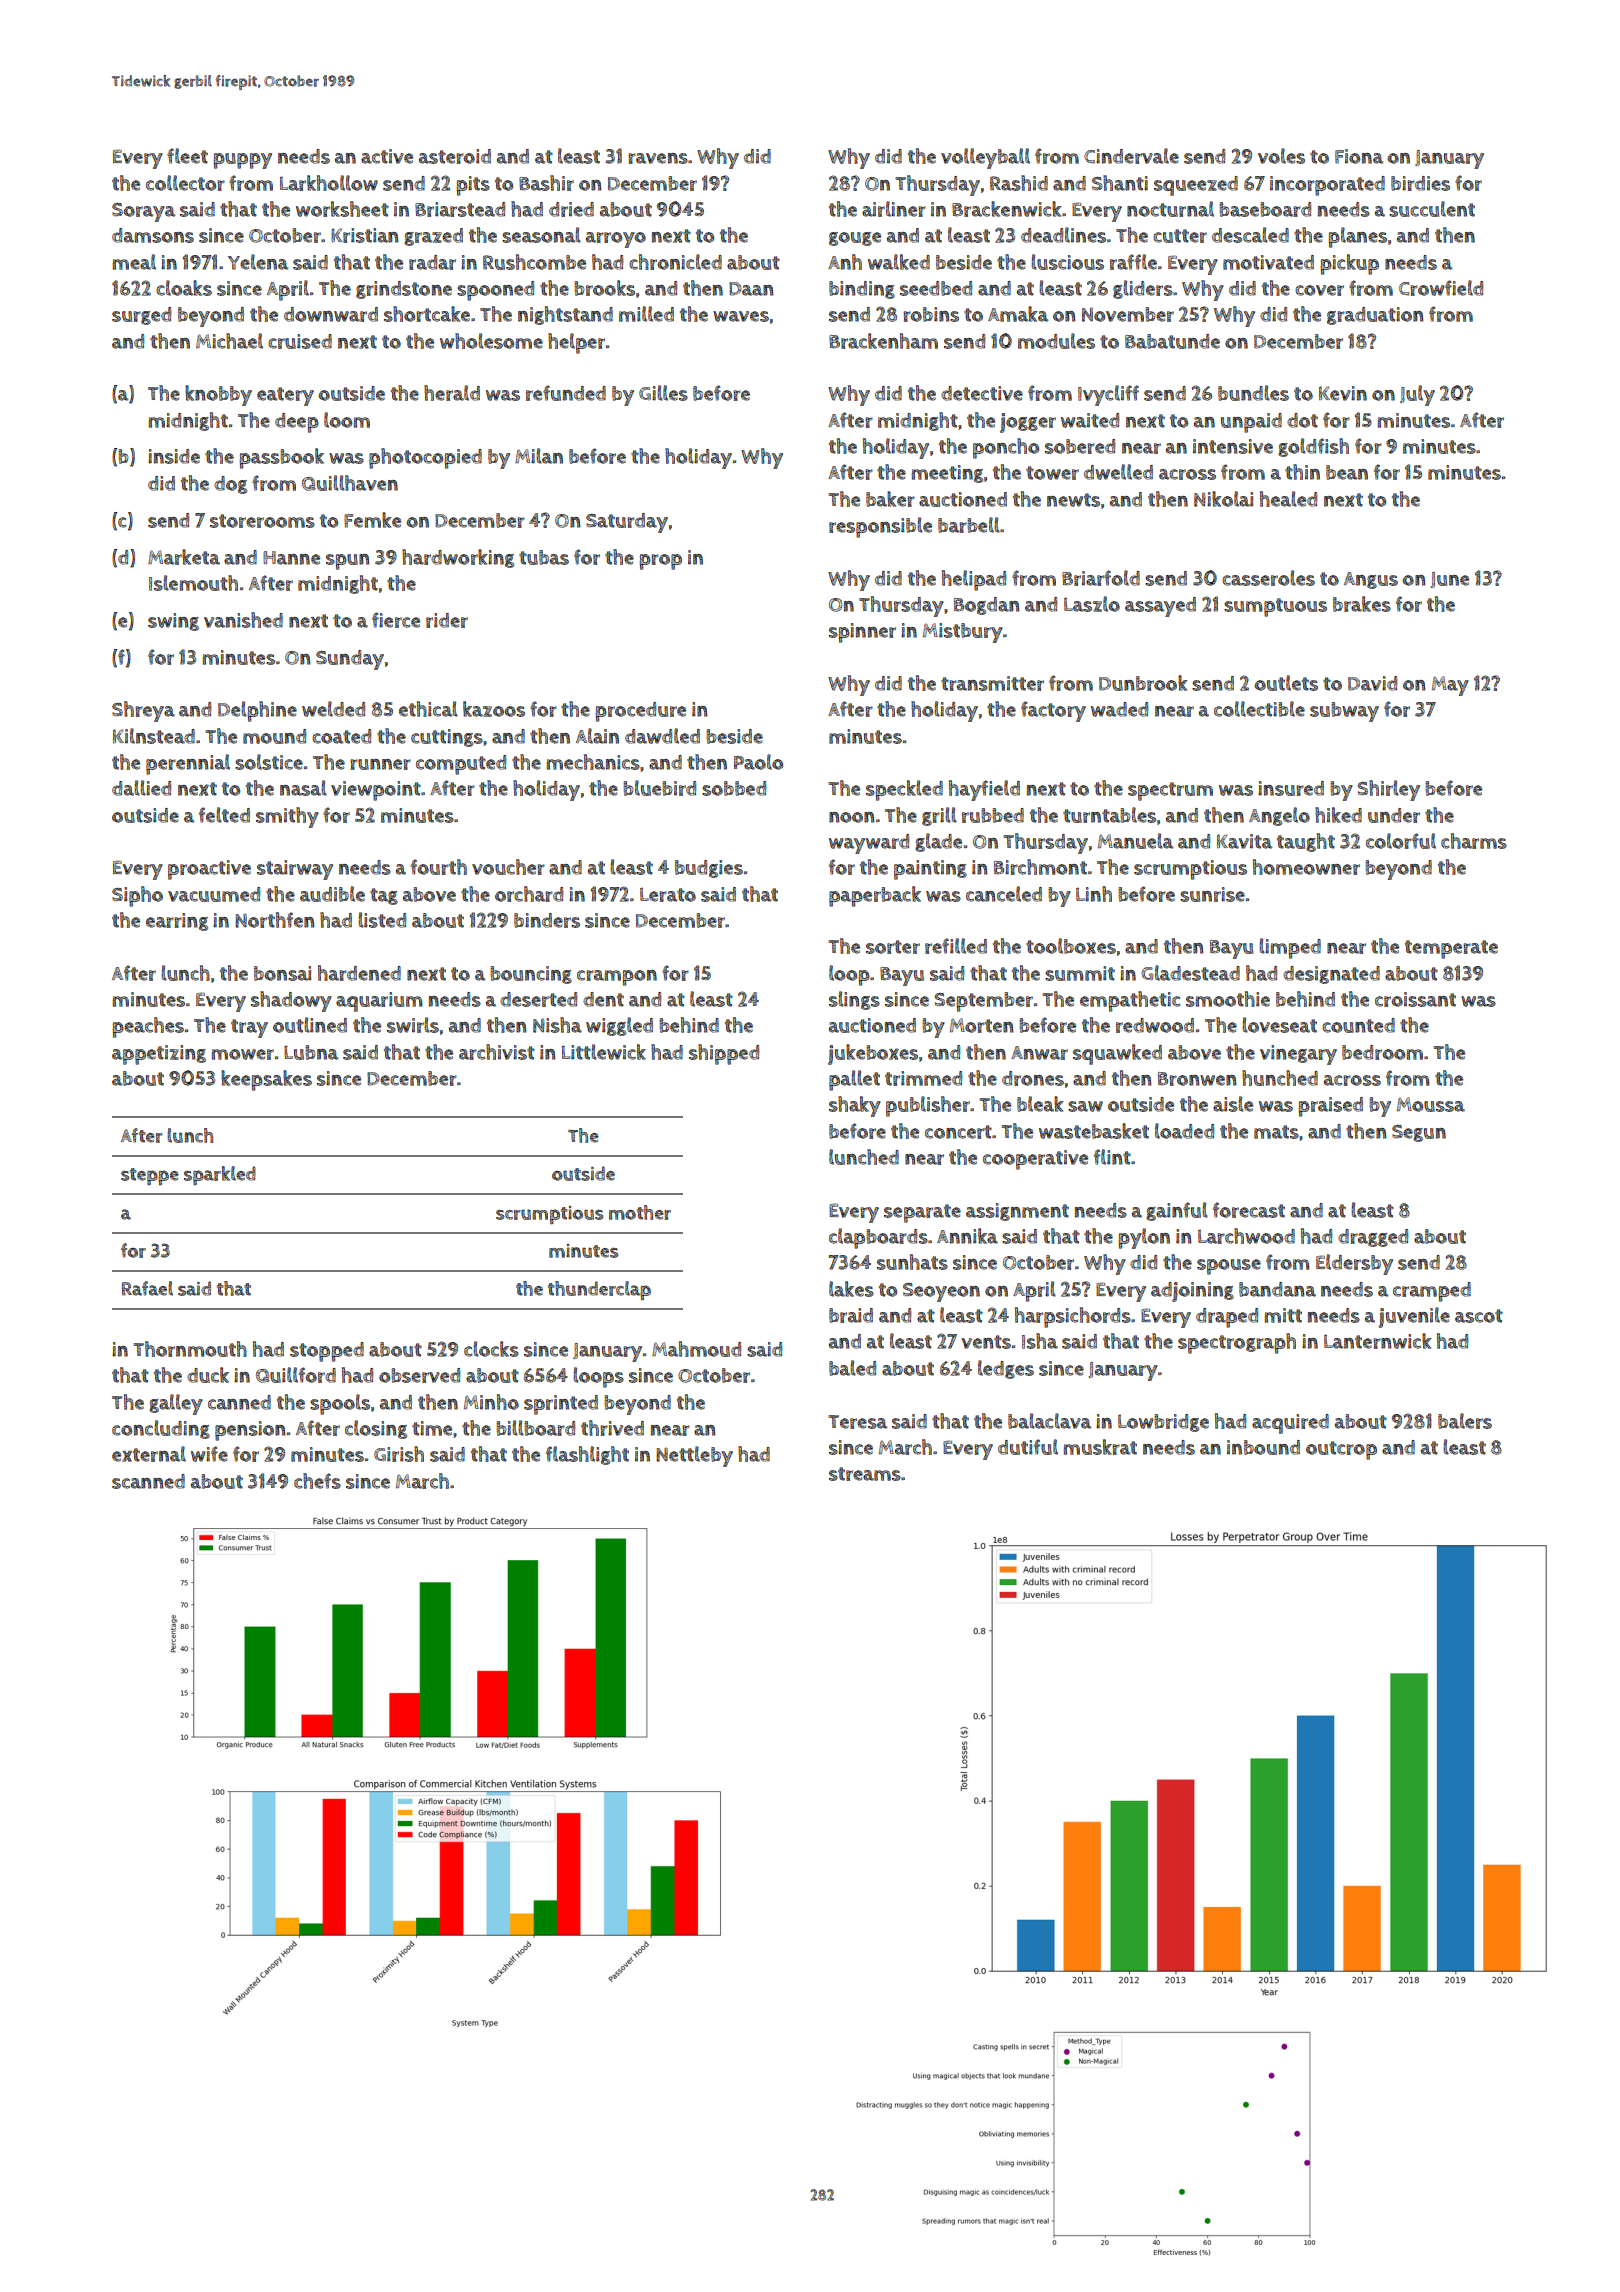  Describe the element at coordinates (184, 557) in the screenshot. I see `Marketa` at that location.
